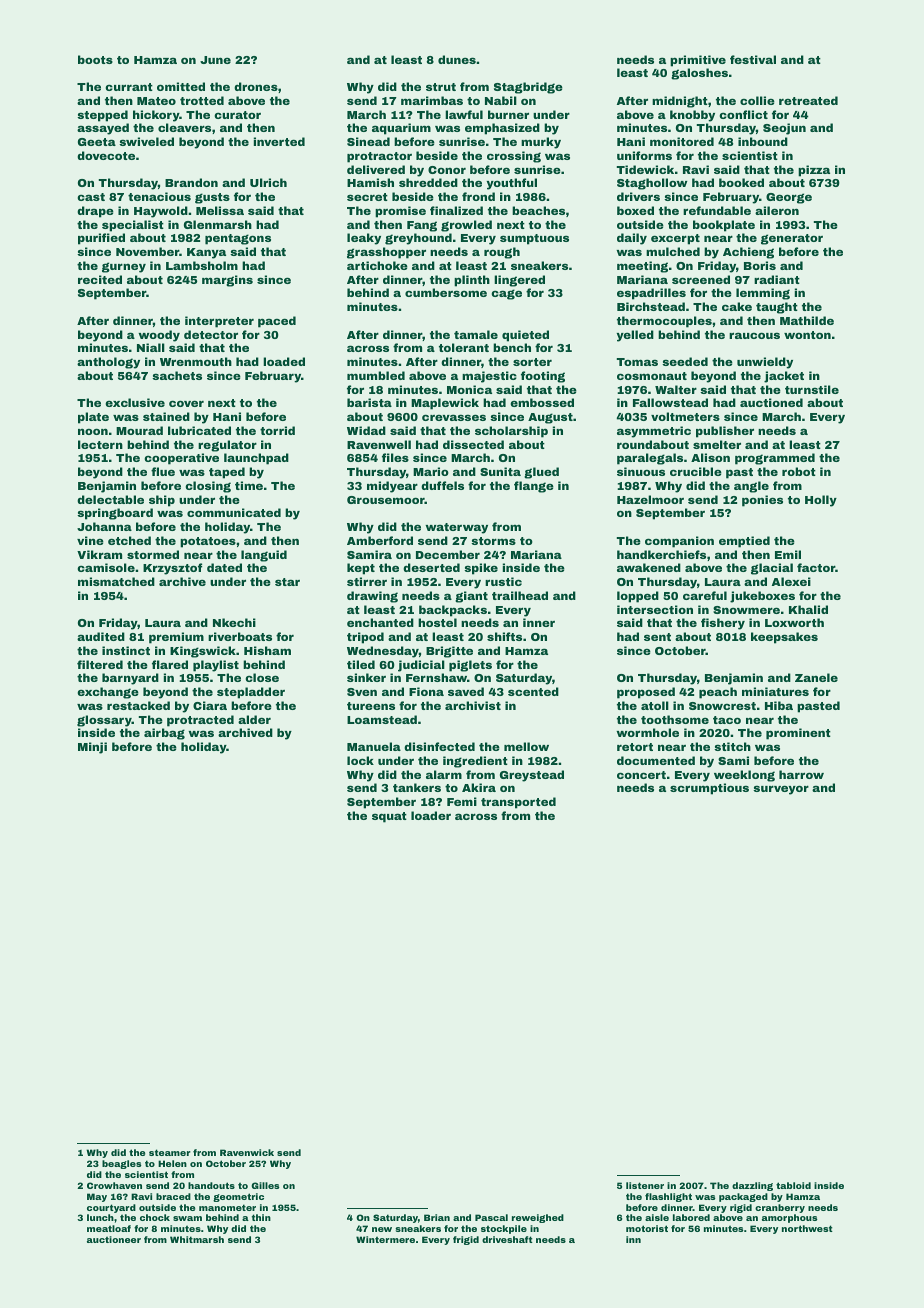  What do you see at coordinates (457, 59) in the screenshot?
I see `dunes` at bounding box center [457, 59].
